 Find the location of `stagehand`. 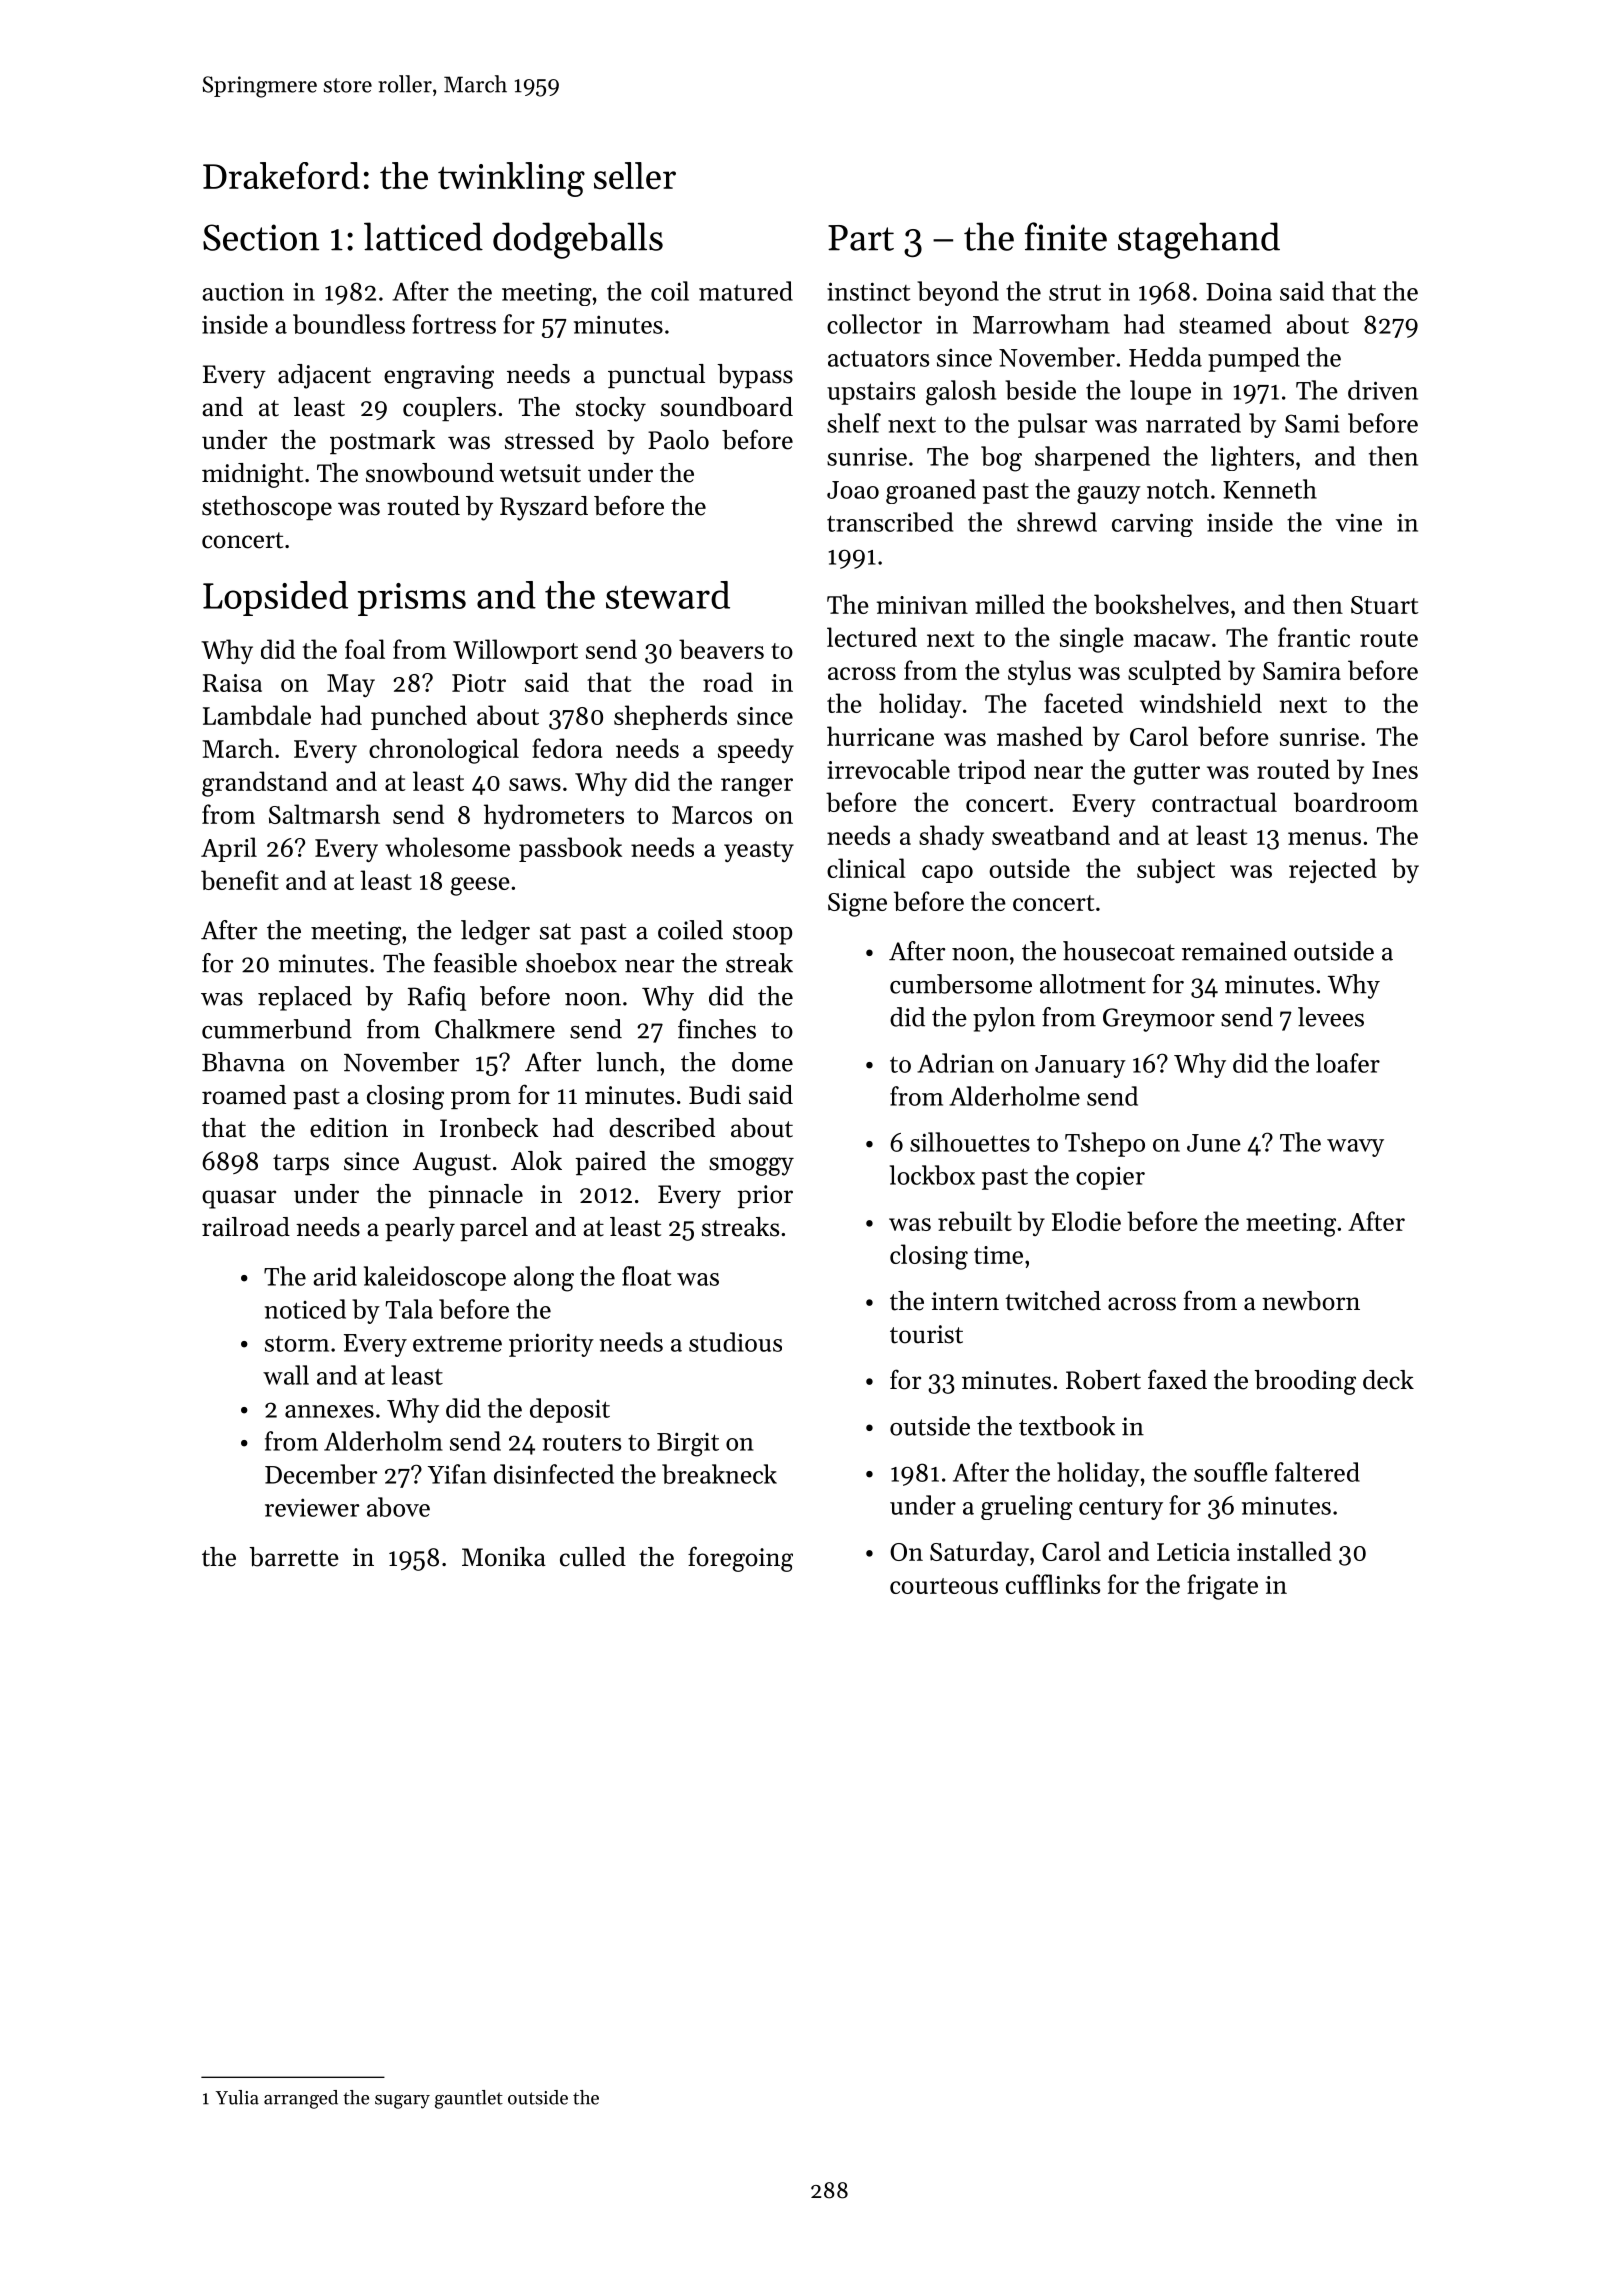

stagehand is located at coordinates (1199, 240).
